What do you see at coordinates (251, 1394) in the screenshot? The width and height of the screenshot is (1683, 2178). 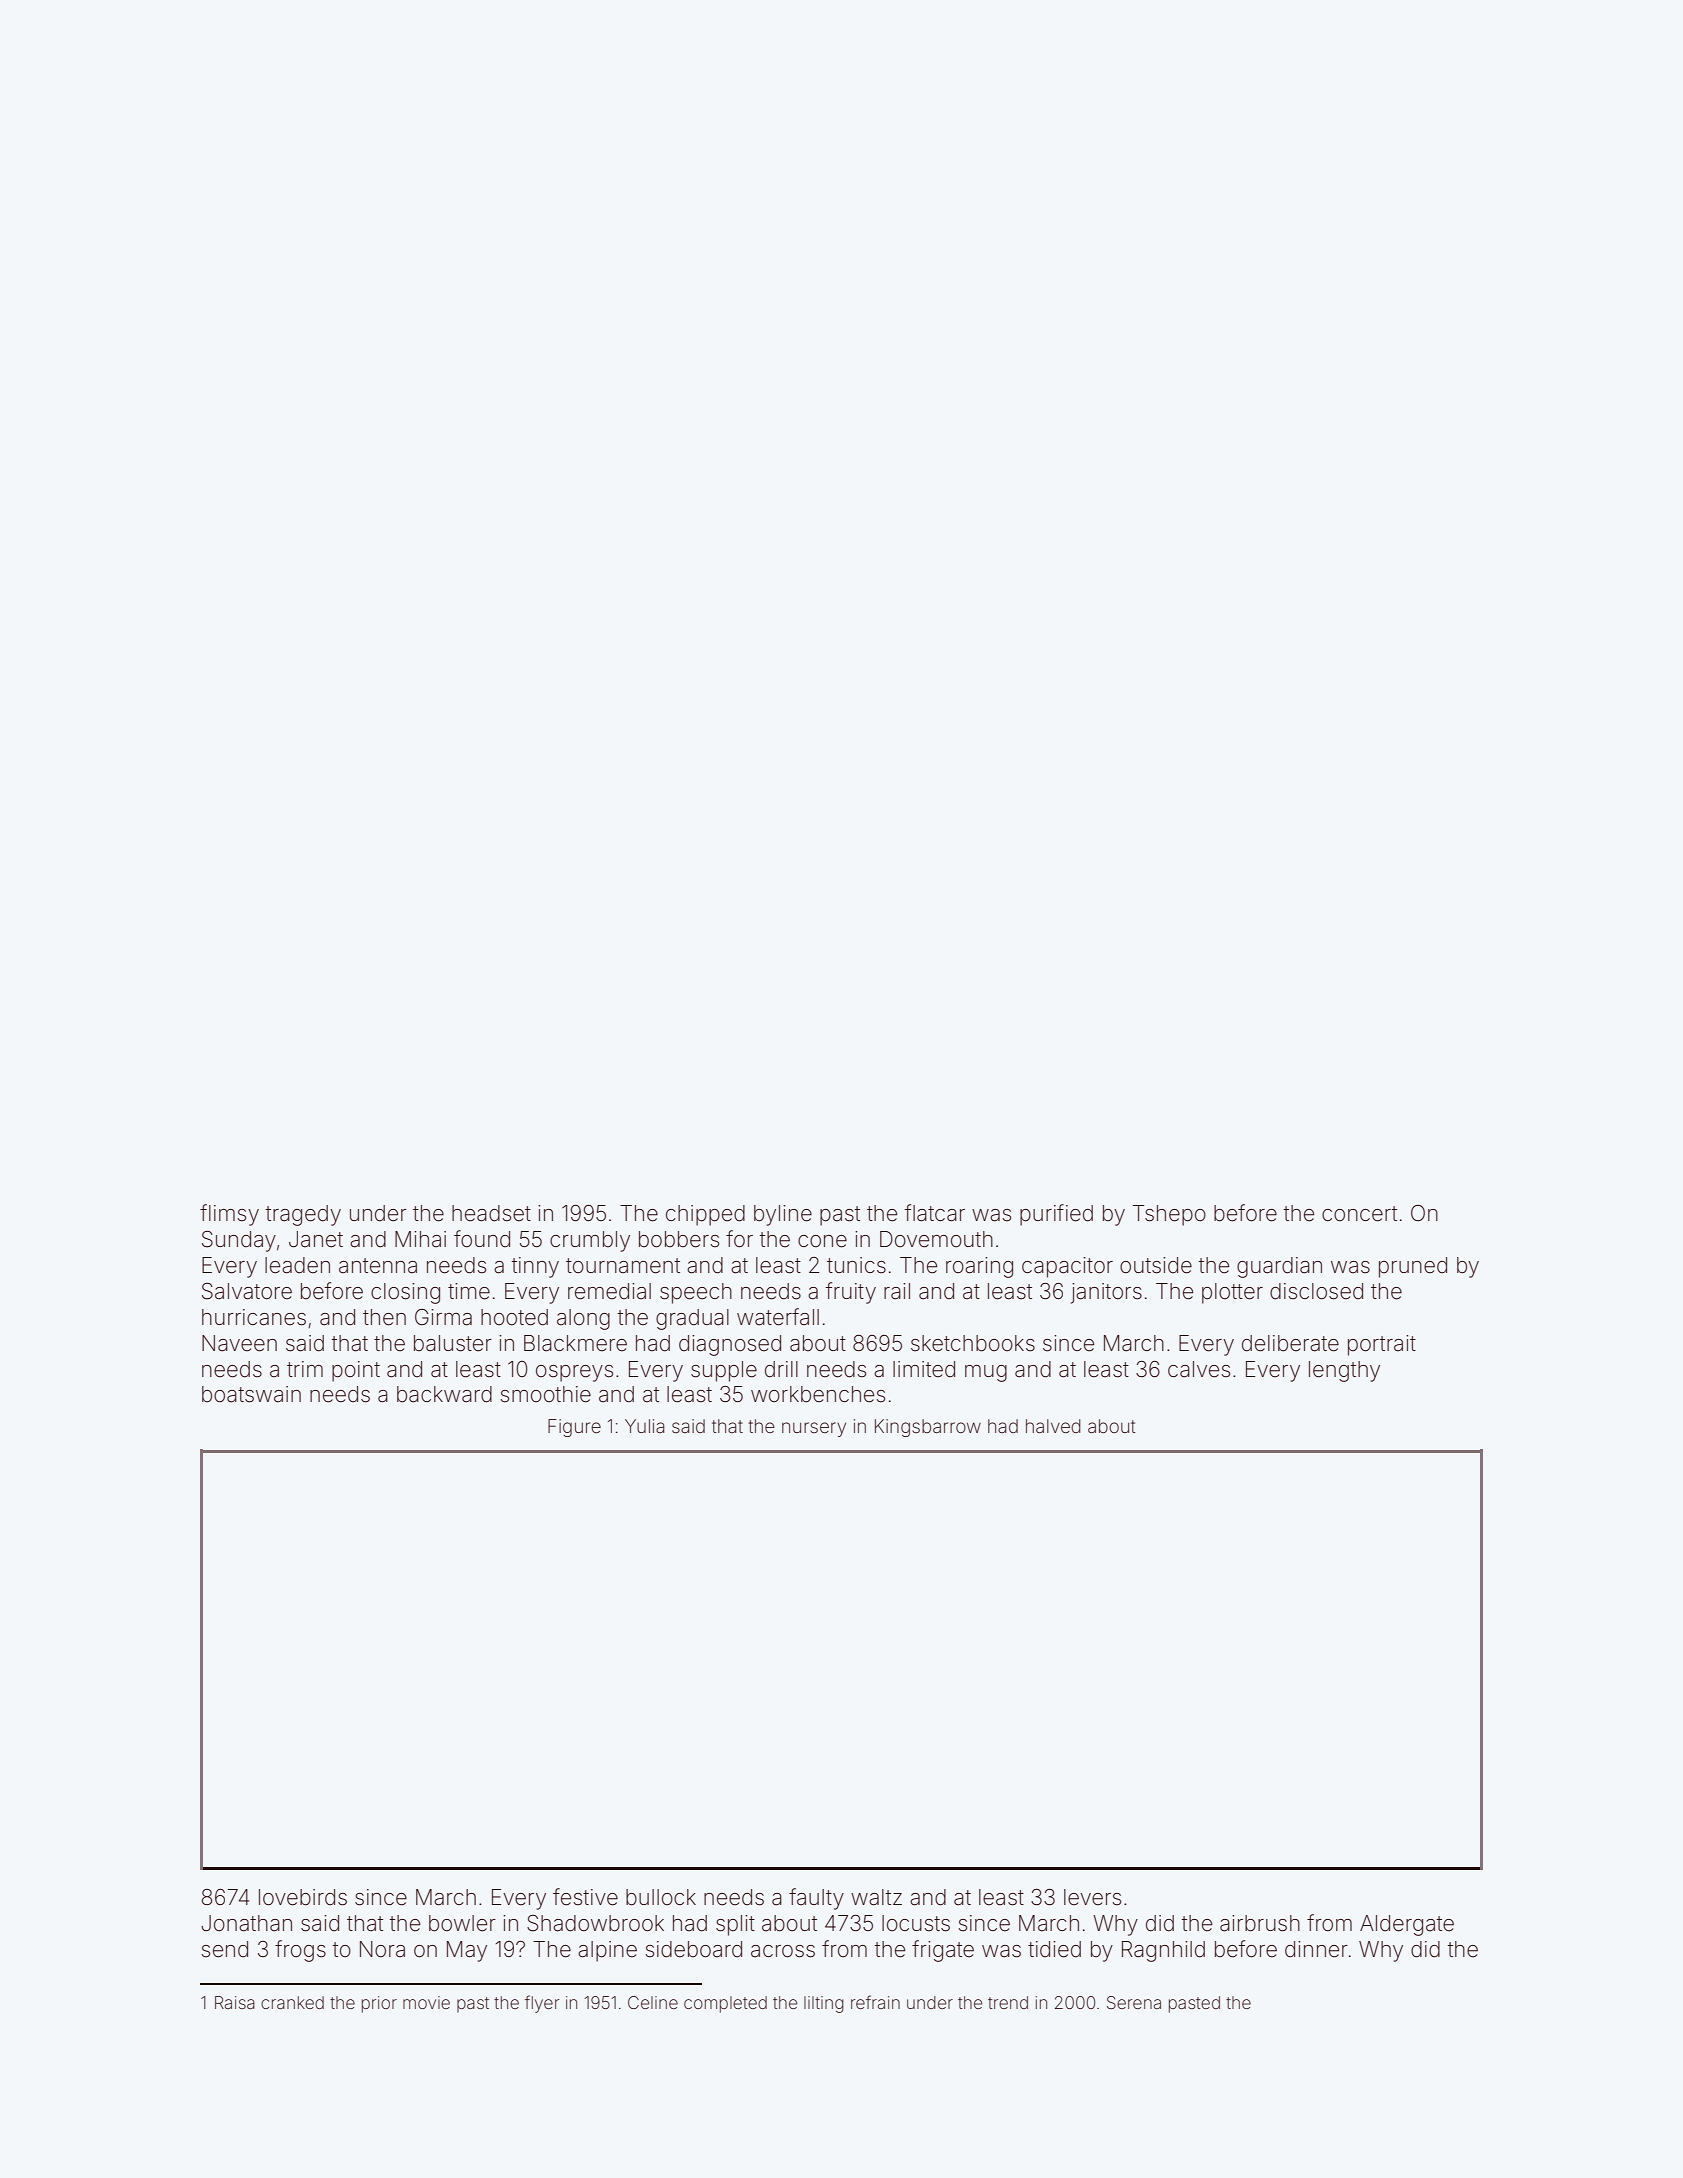 I see `boatswain` at bounding box center [251, 1394].
